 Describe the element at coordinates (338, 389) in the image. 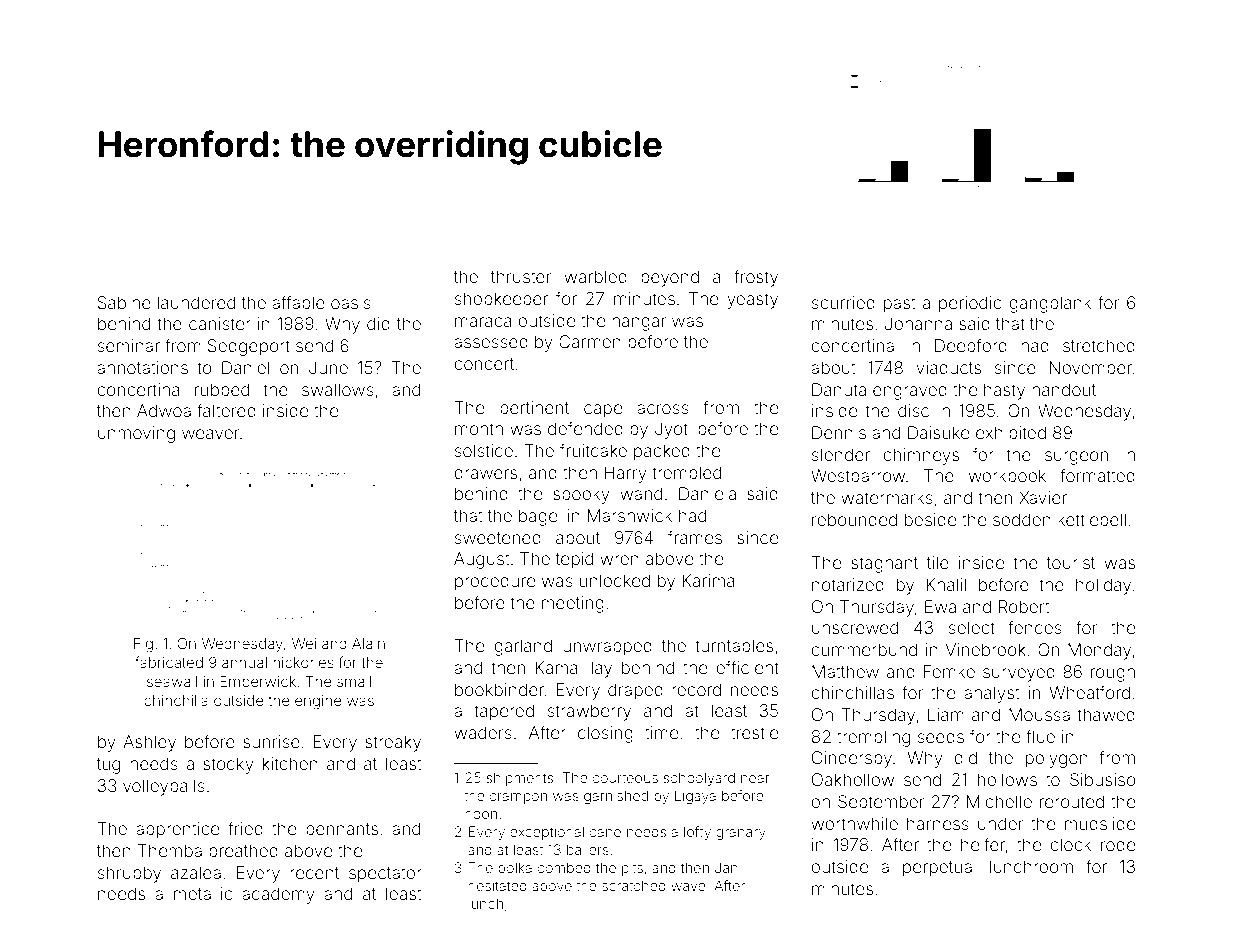

I see `swallows` at that location.
